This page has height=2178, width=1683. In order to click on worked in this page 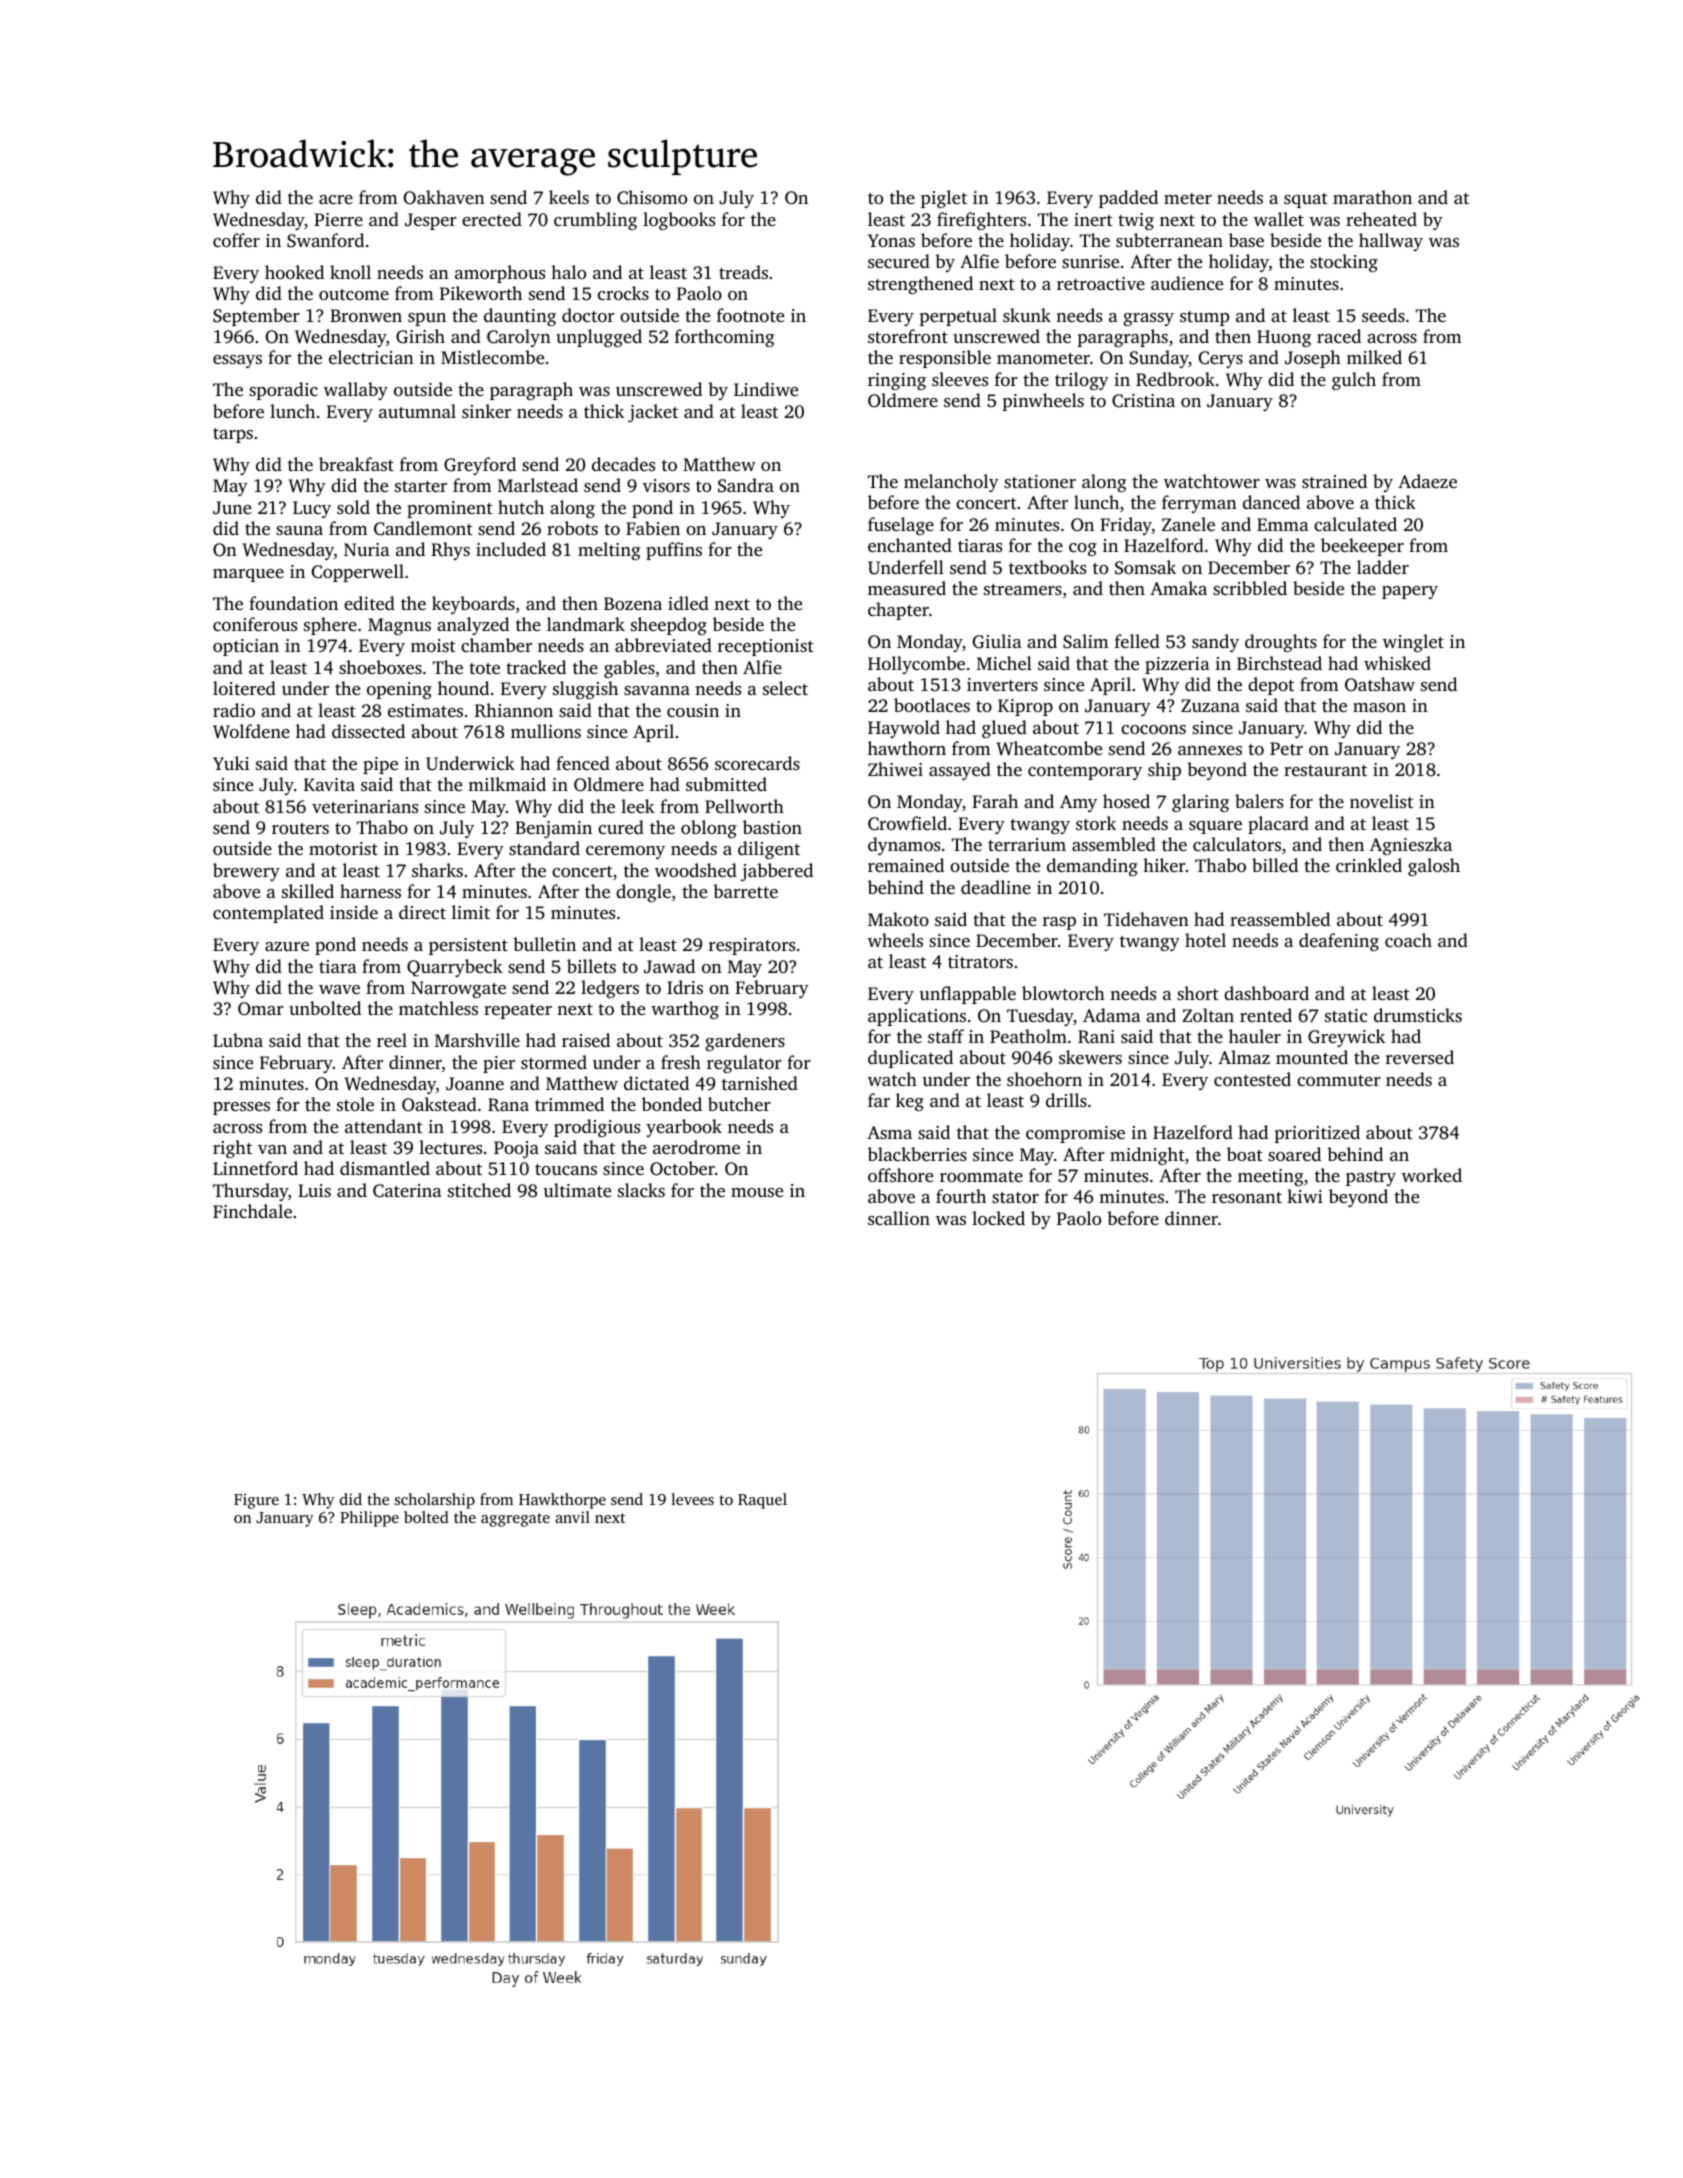, I will do `click(1432, 1175)`.
